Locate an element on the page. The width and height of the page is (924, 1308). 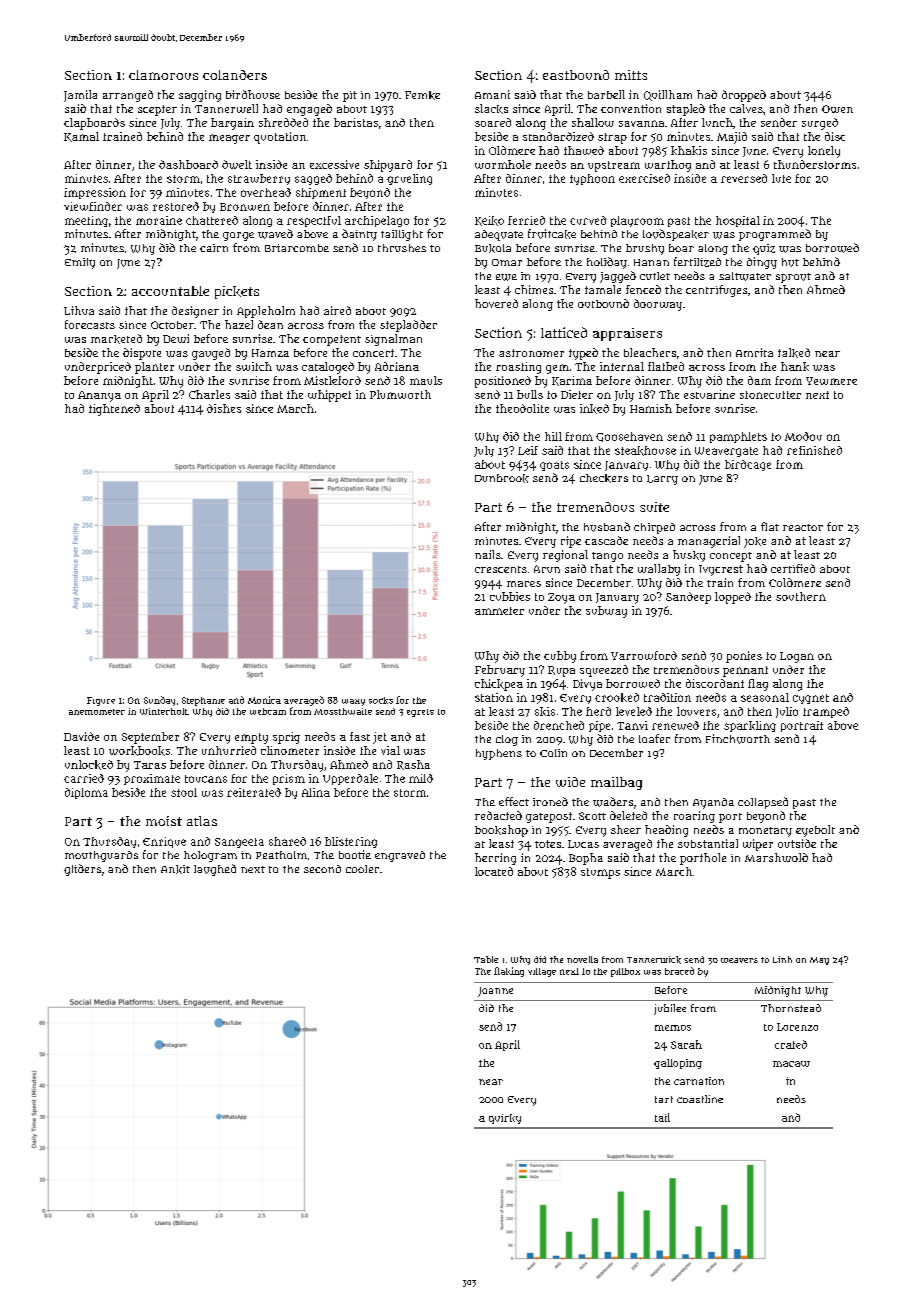
eastbound is located at coordinates (576, 75).
